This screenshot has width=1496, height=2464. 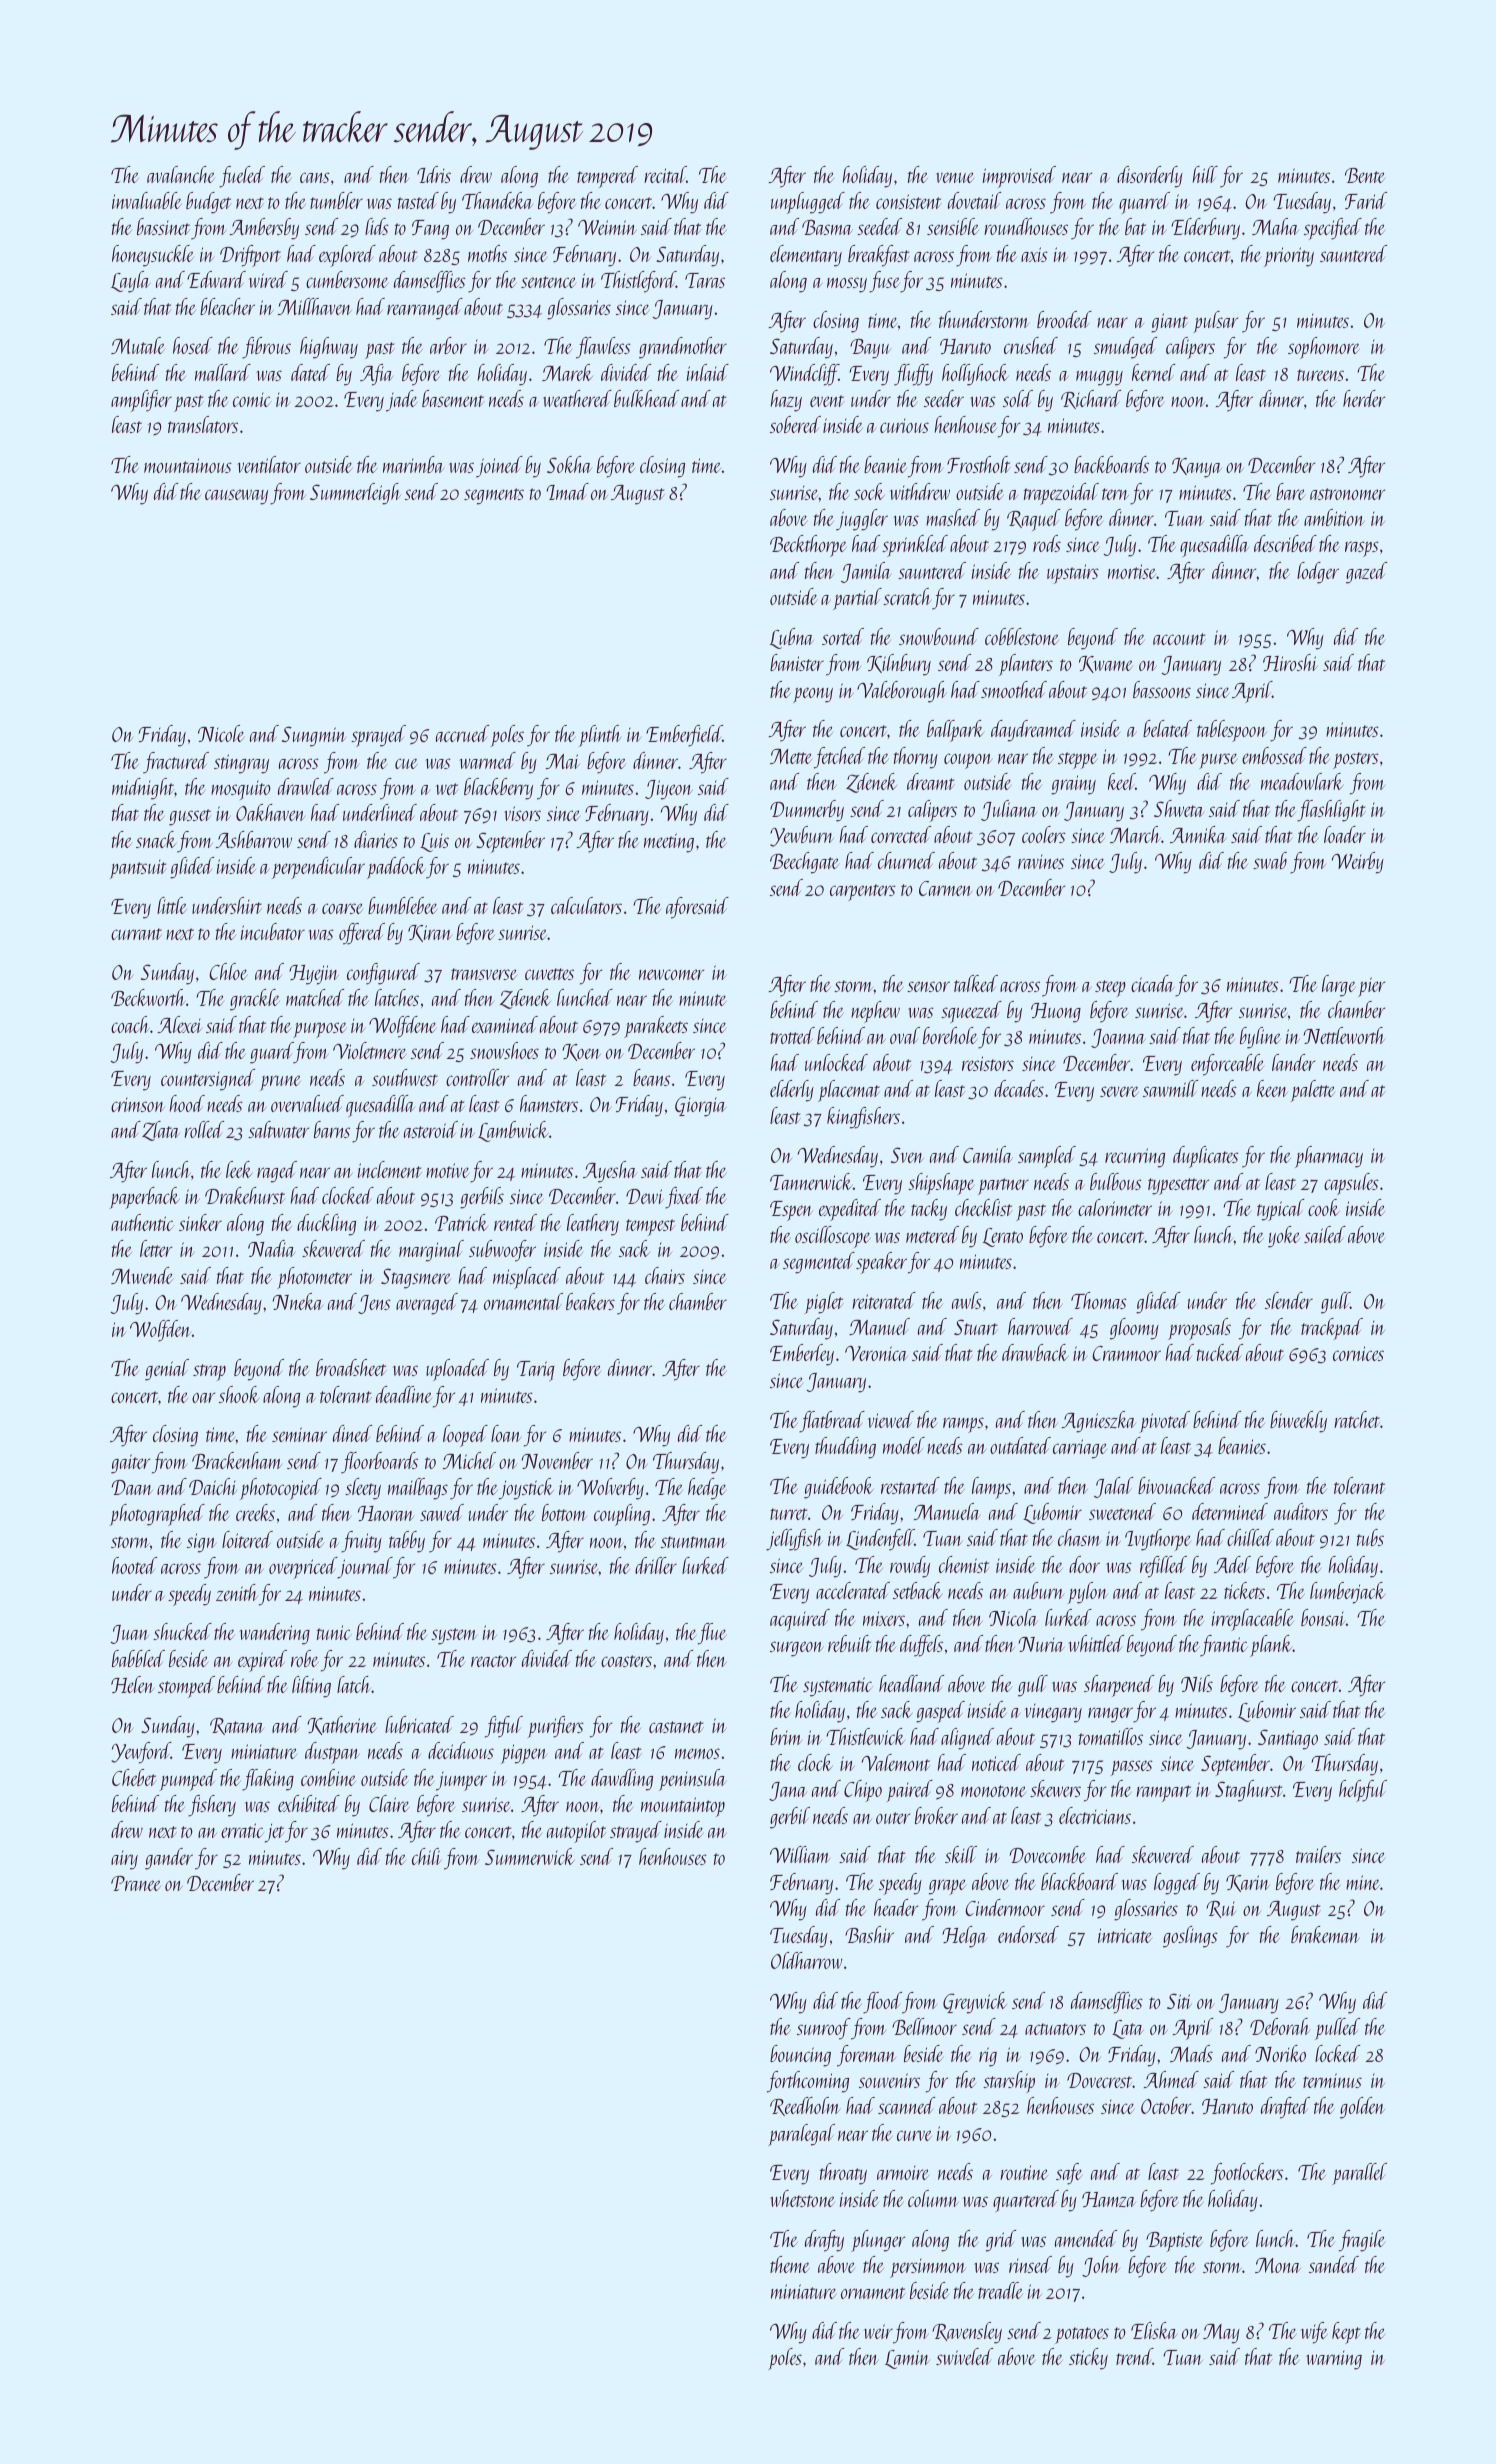 What do you see at coordinates (188, 465) in the screenshot?
I see `mountainous` at bounding box center [188, 465].
